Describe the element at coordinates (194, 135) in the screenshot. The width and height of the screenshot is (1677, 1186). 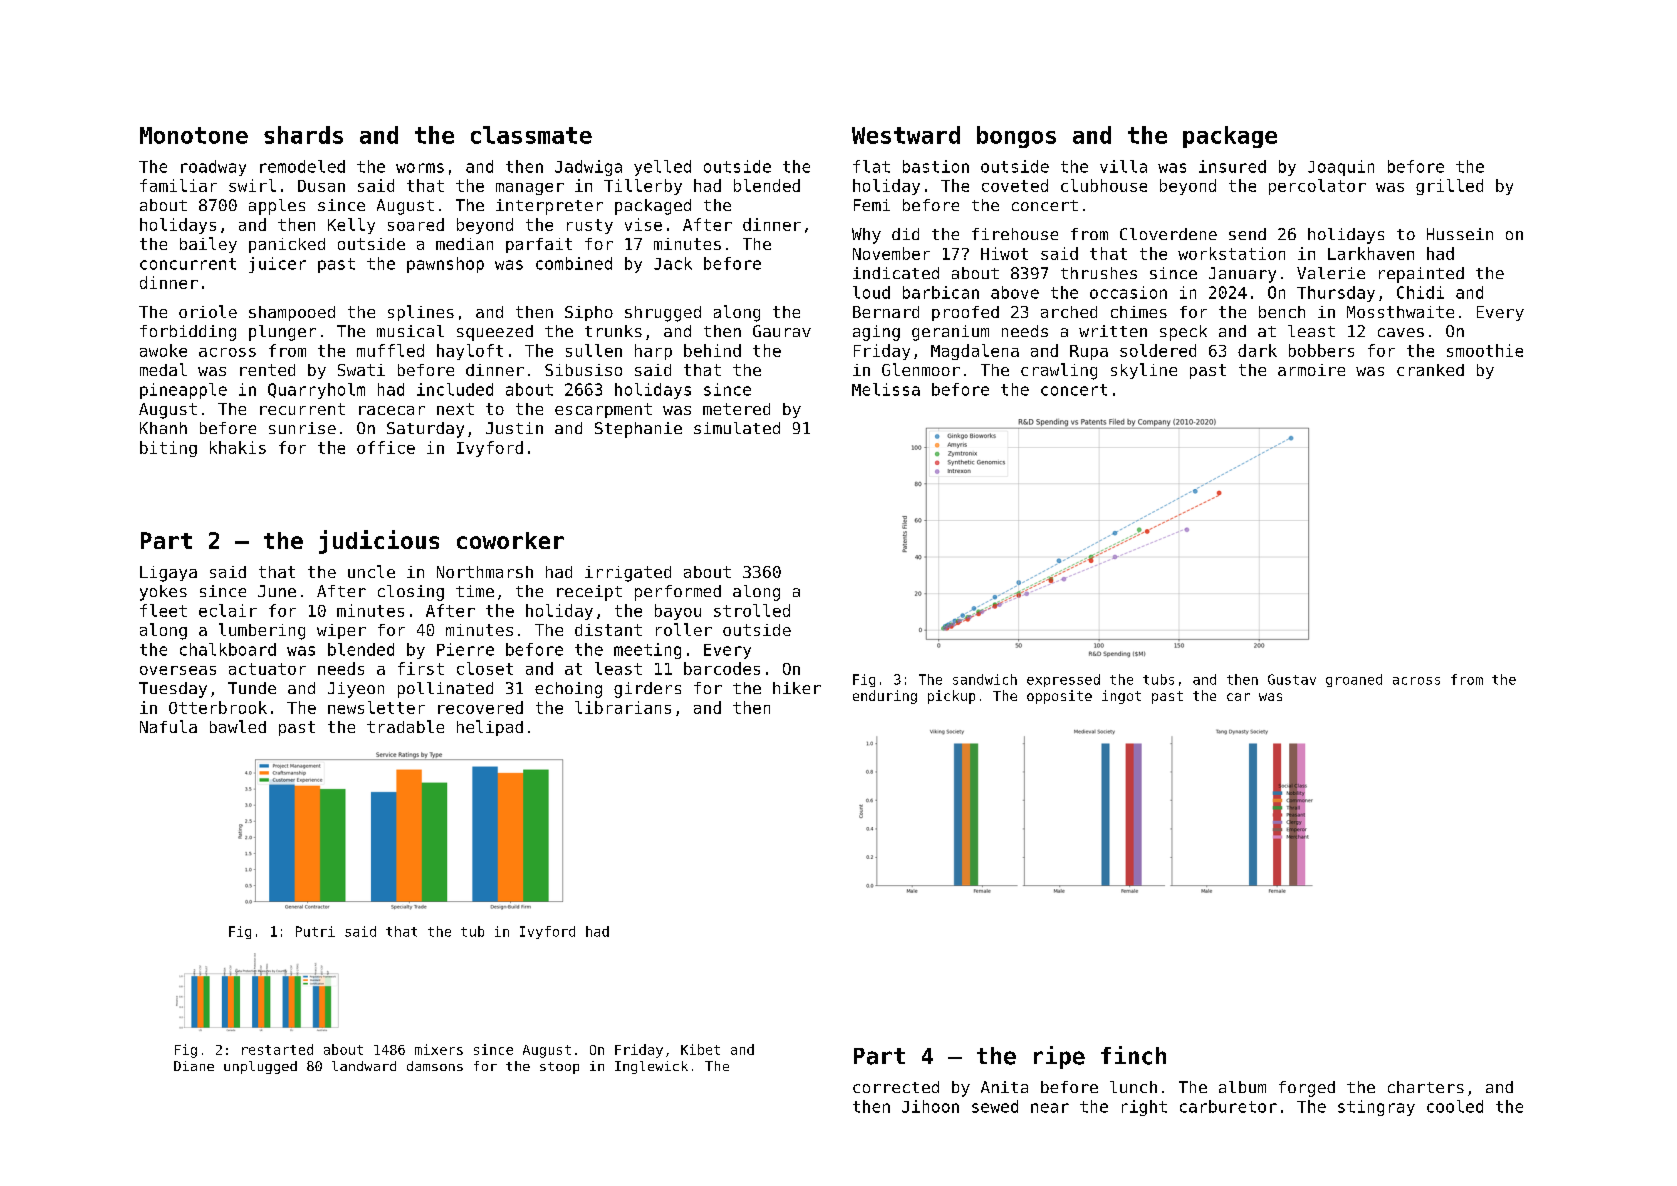
I see `Monotone` at that location.
